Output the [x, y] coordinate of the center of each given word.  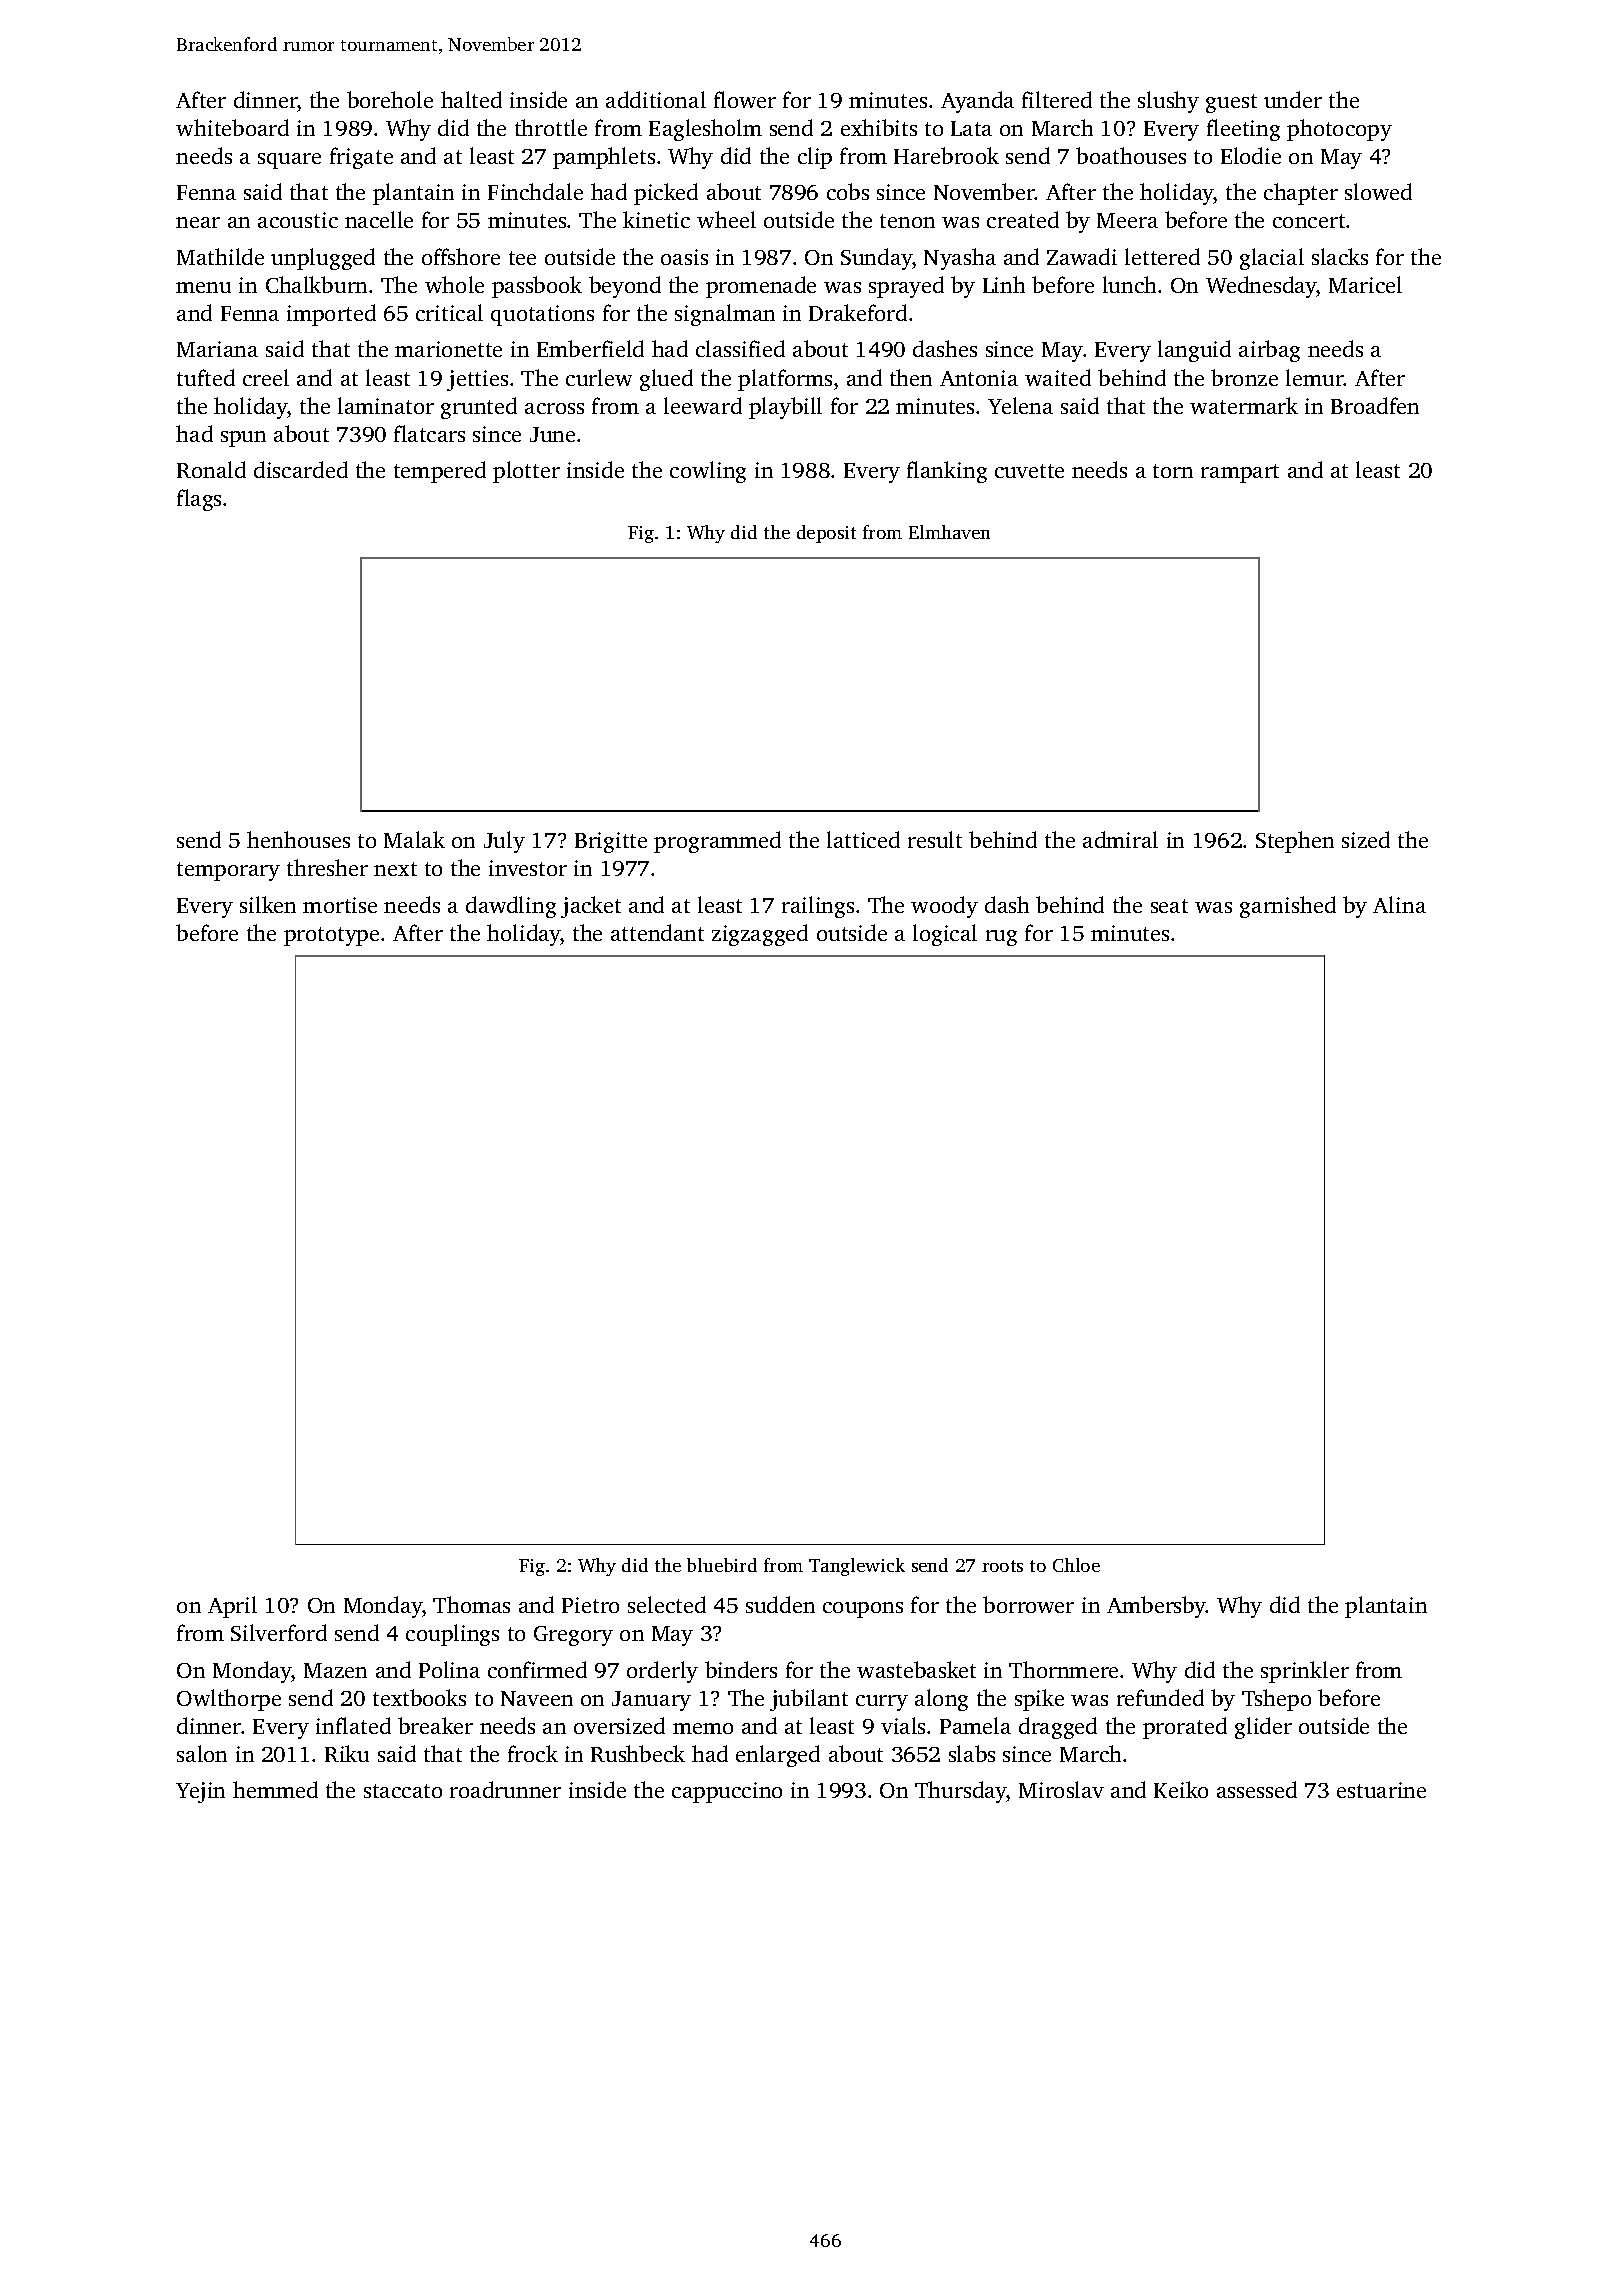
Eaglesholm [705, 130]
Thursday [961, 1792]
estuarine [1381, 1790]
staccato [403, 1791]
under [1293, 99]
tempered [440, 472]
